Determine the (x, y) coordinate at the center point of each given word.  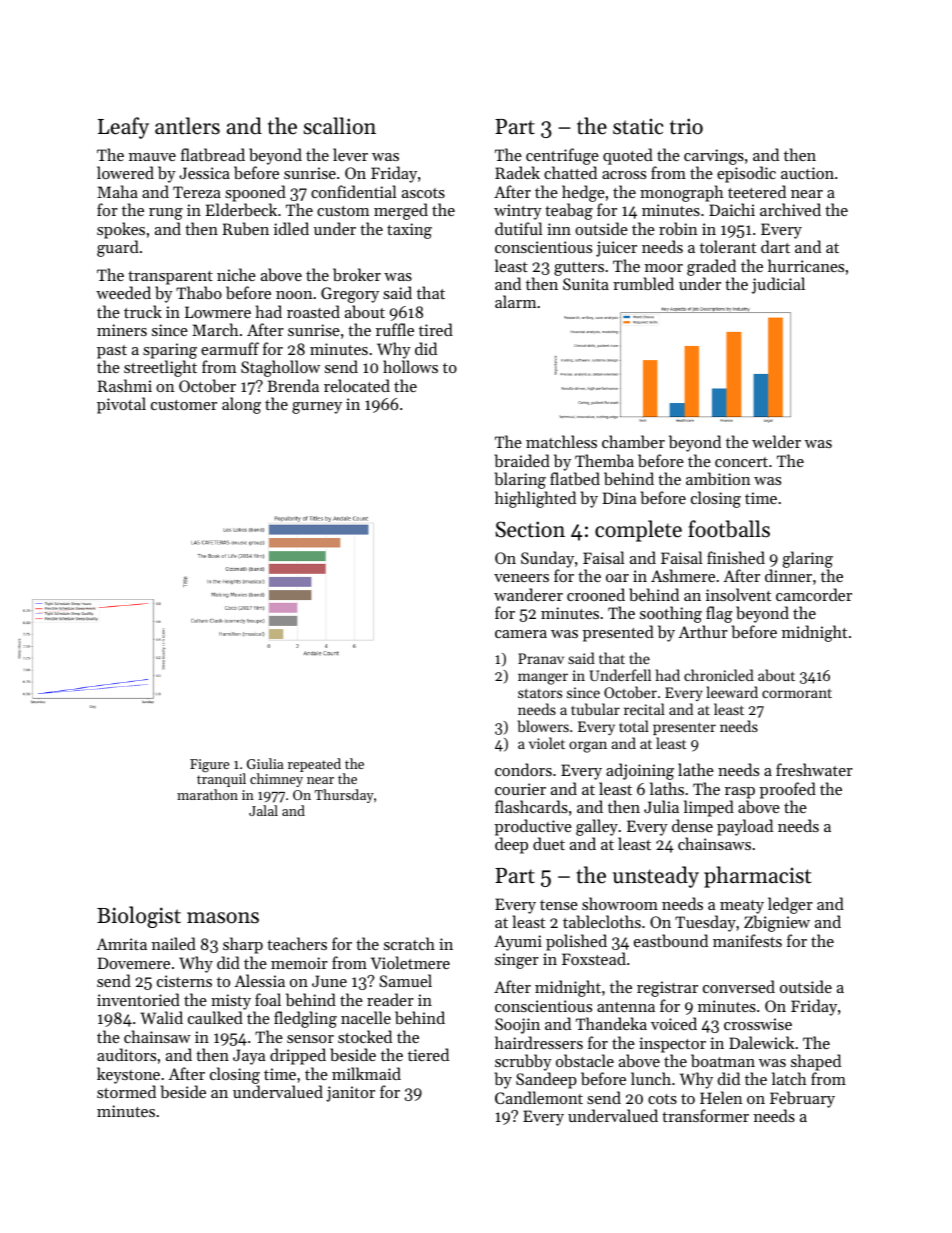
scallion (340, 126)
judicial (778, 285)
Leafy (123, 128)
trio (686, 126)
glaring (808, 559)
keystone (128, 1075)
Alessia (259, 980)
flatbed (575, 478)
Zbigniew (777, 923)
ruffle (395, 329)
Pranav (541, 658)
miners (122, 330)
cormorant (797, 693)
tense (559, 905)
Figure (209, 766)
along (241, 405)
